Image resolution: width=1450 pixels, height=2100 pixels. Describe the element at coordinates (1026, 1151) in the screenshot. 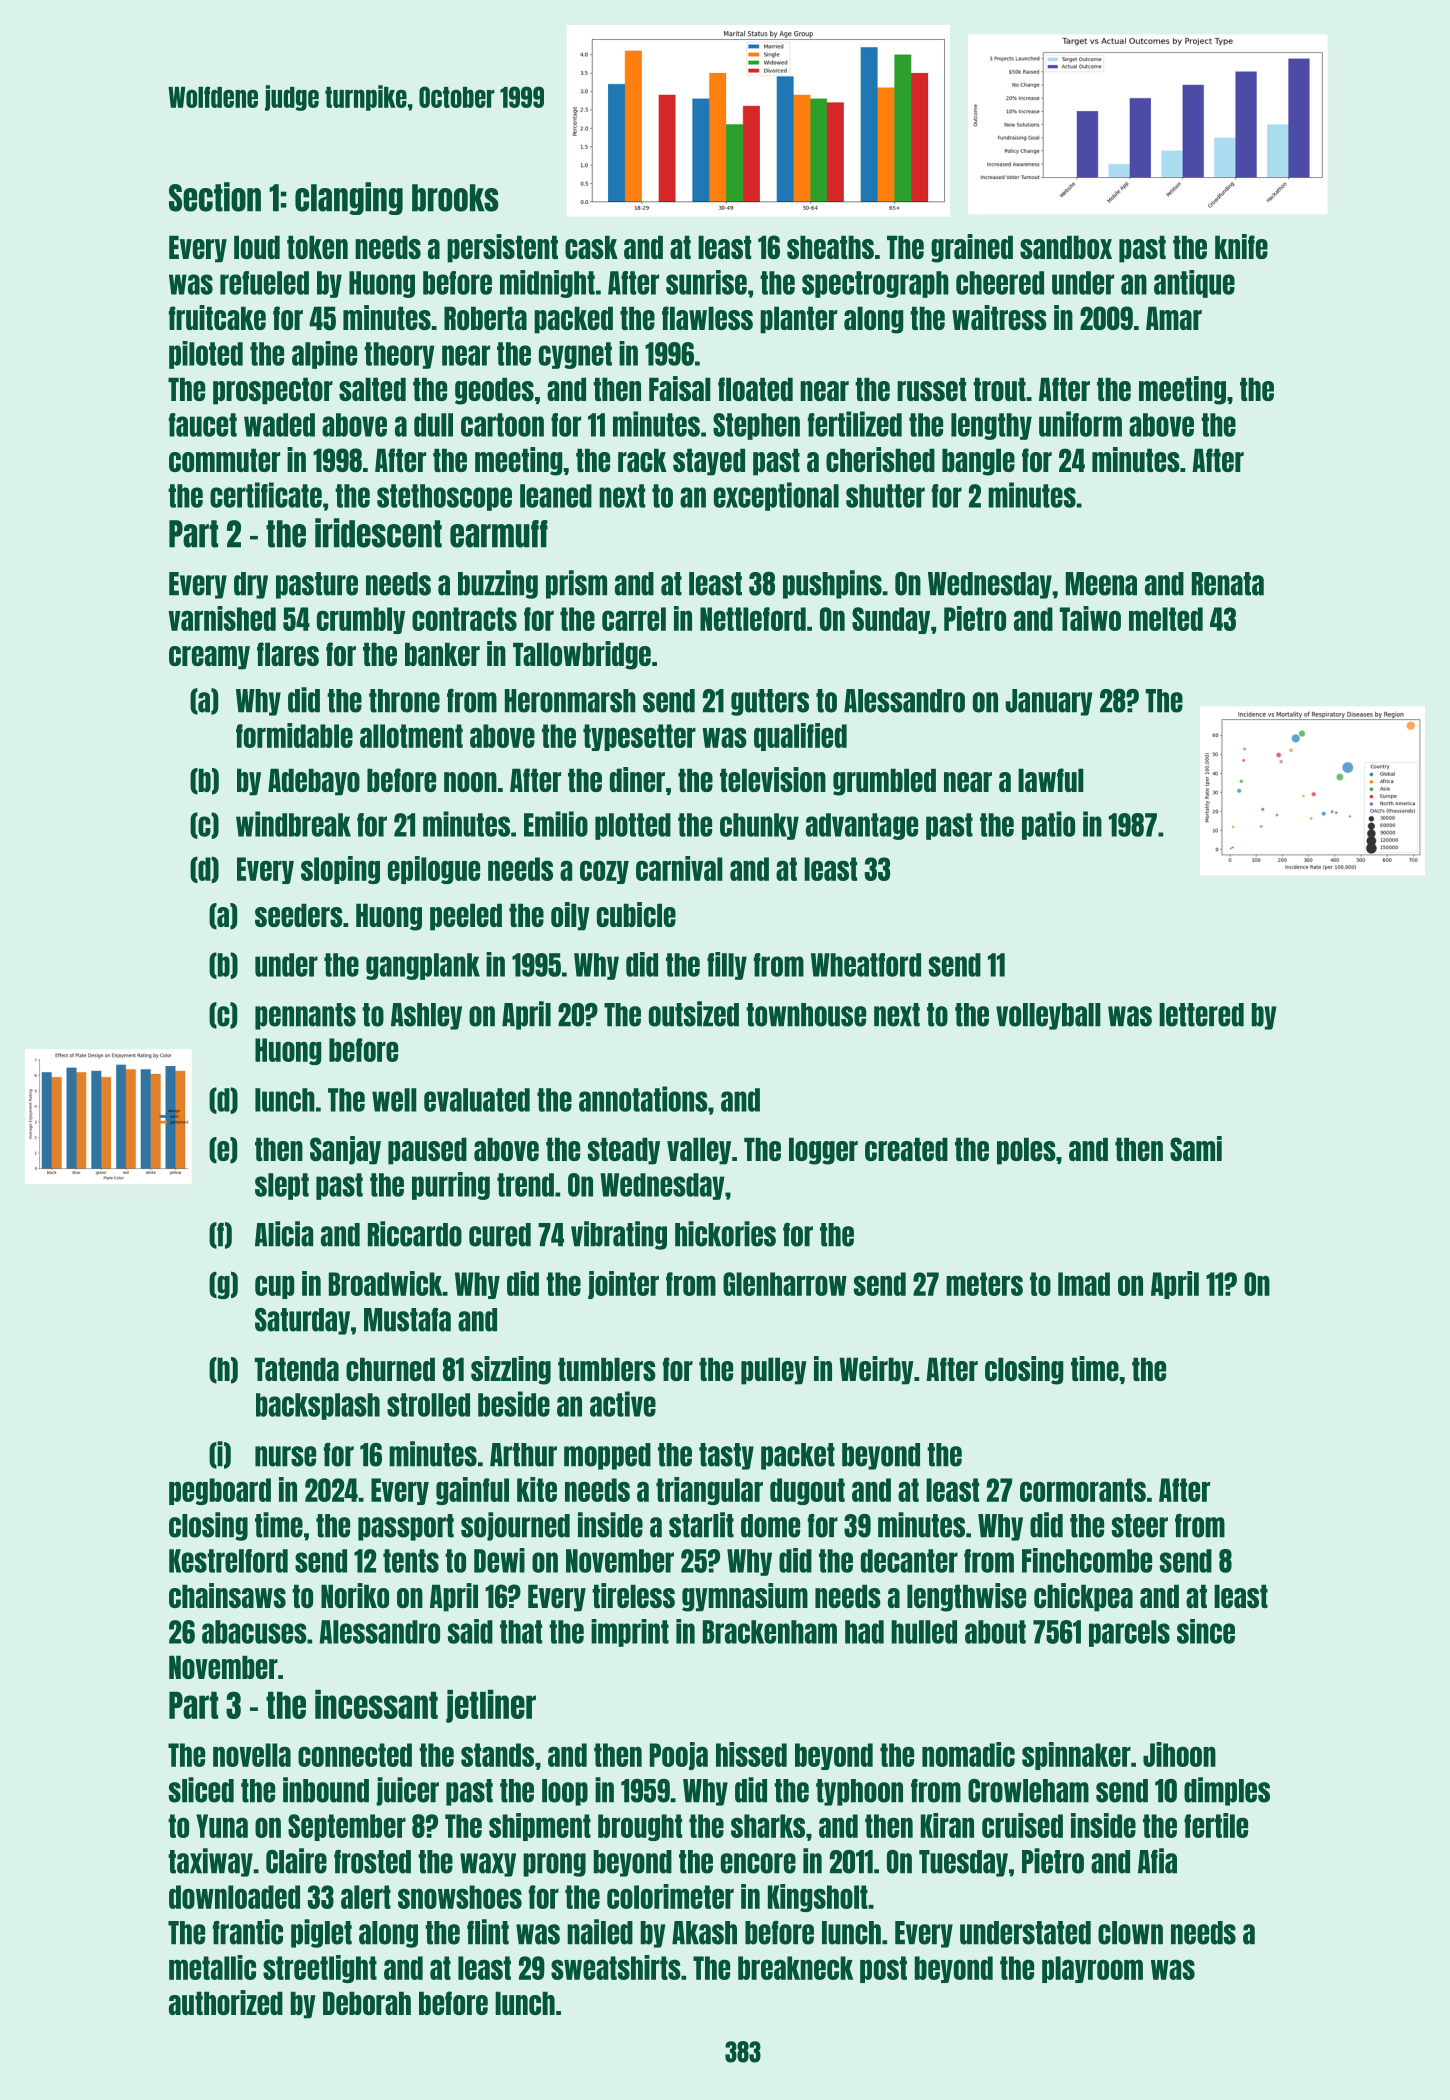

I see `poles` at that location.
